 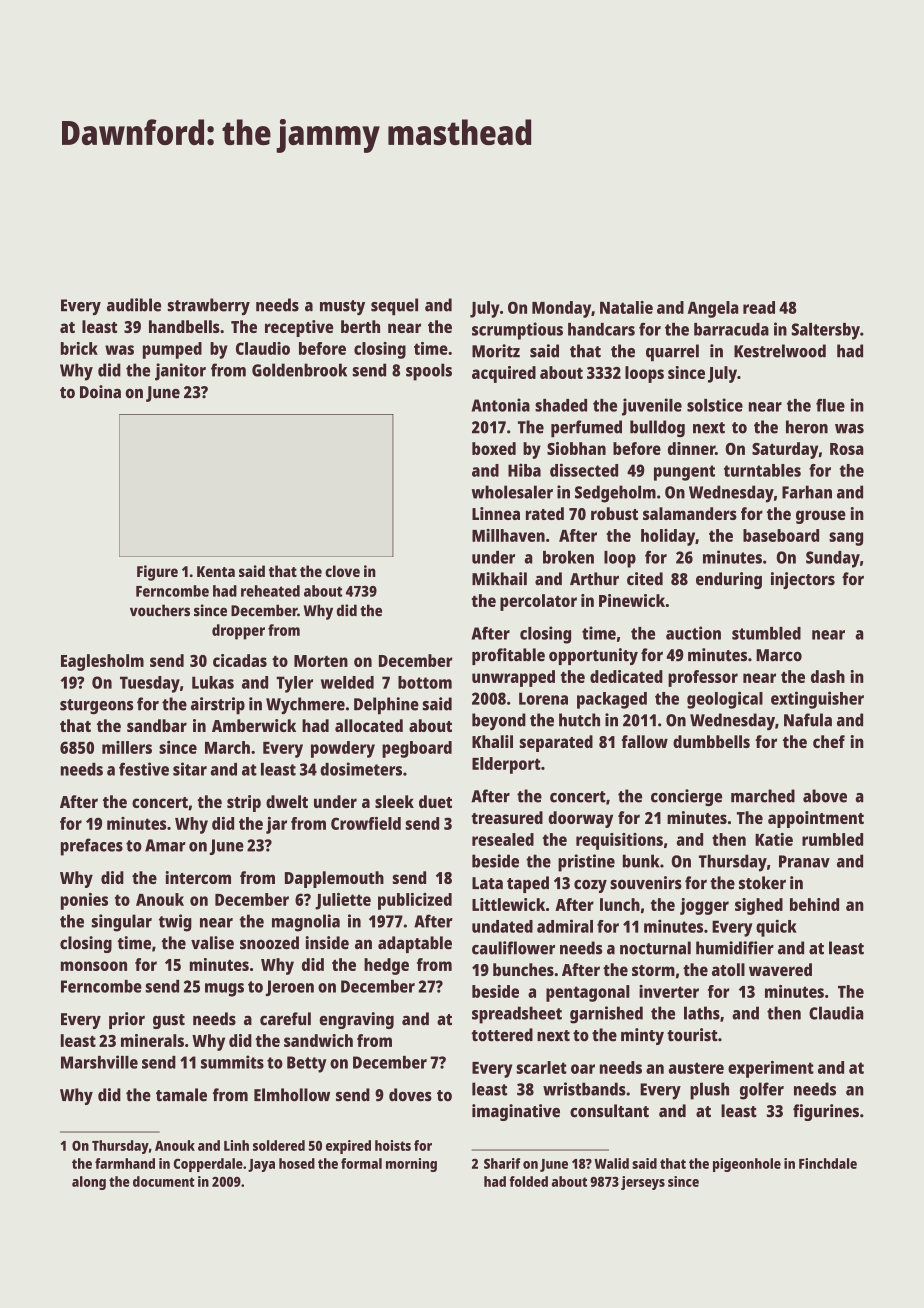 What do you see at coordinates (165, 845) in the screenshot?
I see `Amar` at bounding box center [165, 845].
